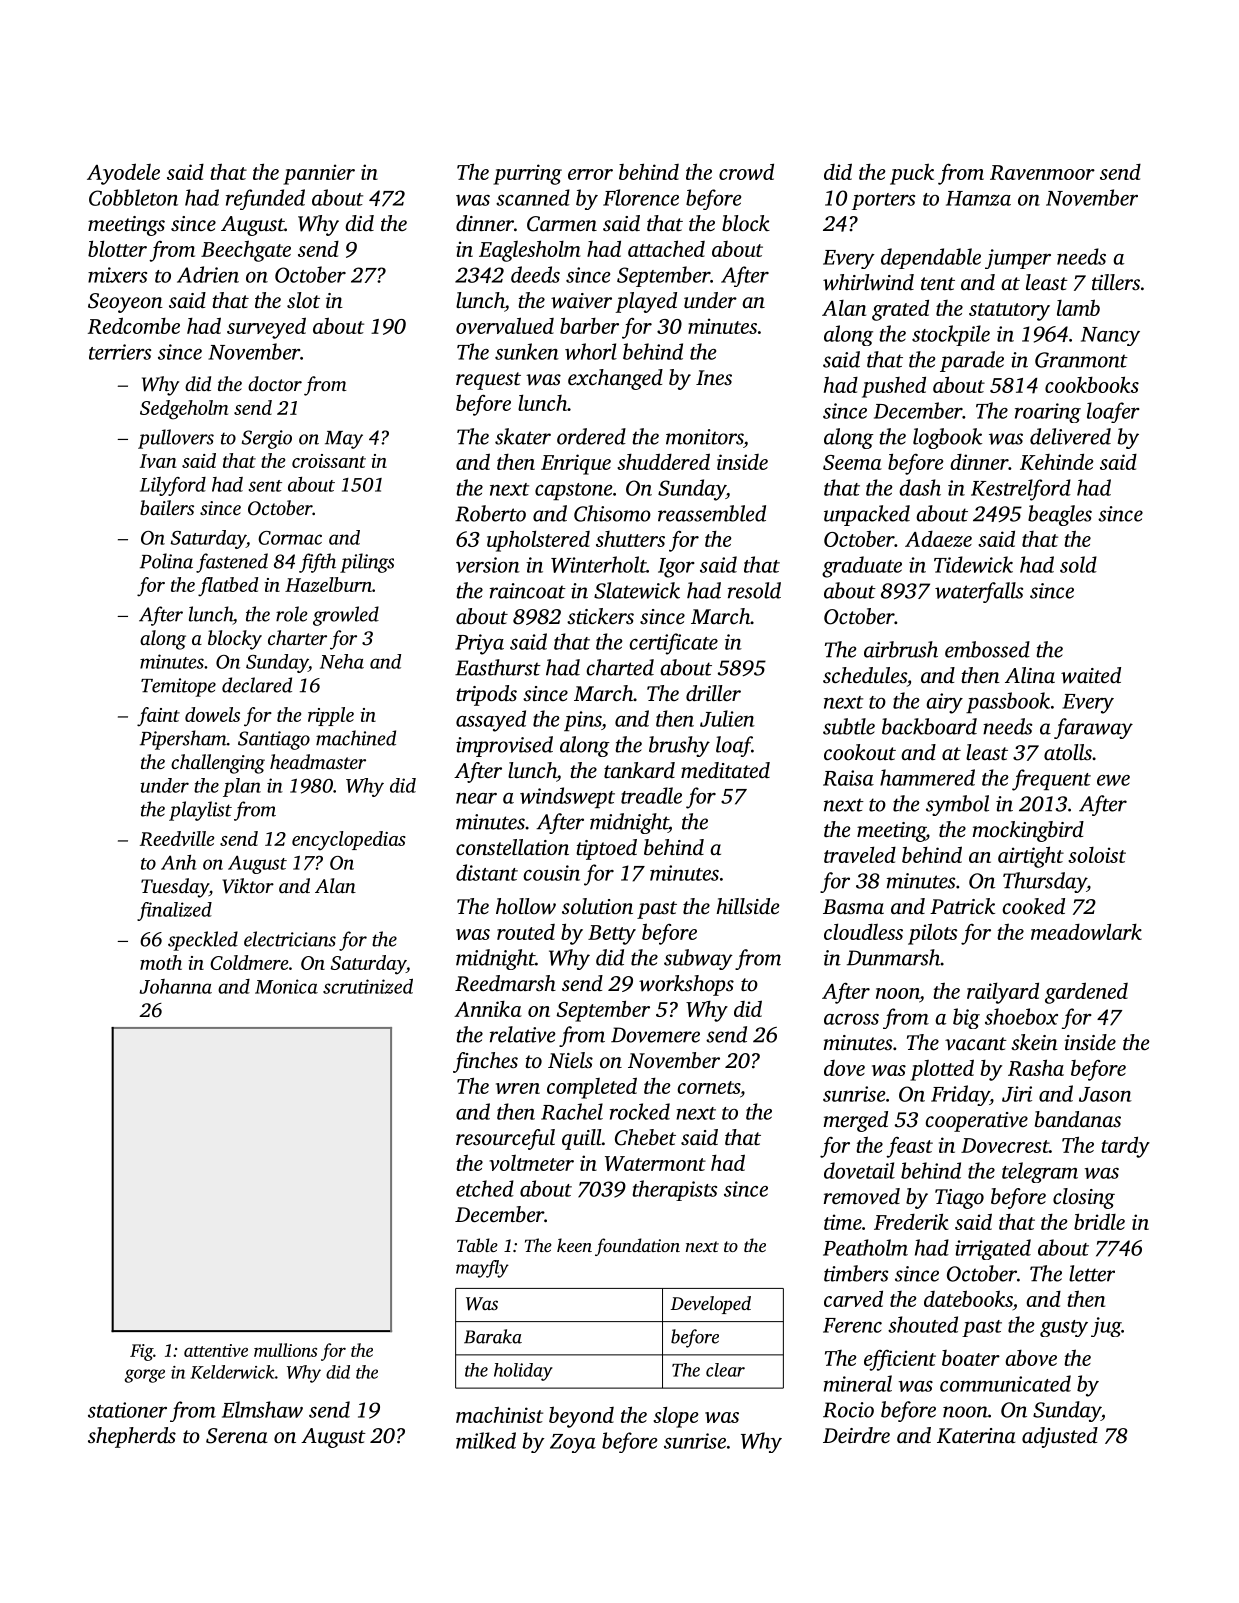 The width and height of the screenshot is (1239, 1603). Describe the element at coordinates (331, 716) in the screenshot. I see `ripple` at that location.
